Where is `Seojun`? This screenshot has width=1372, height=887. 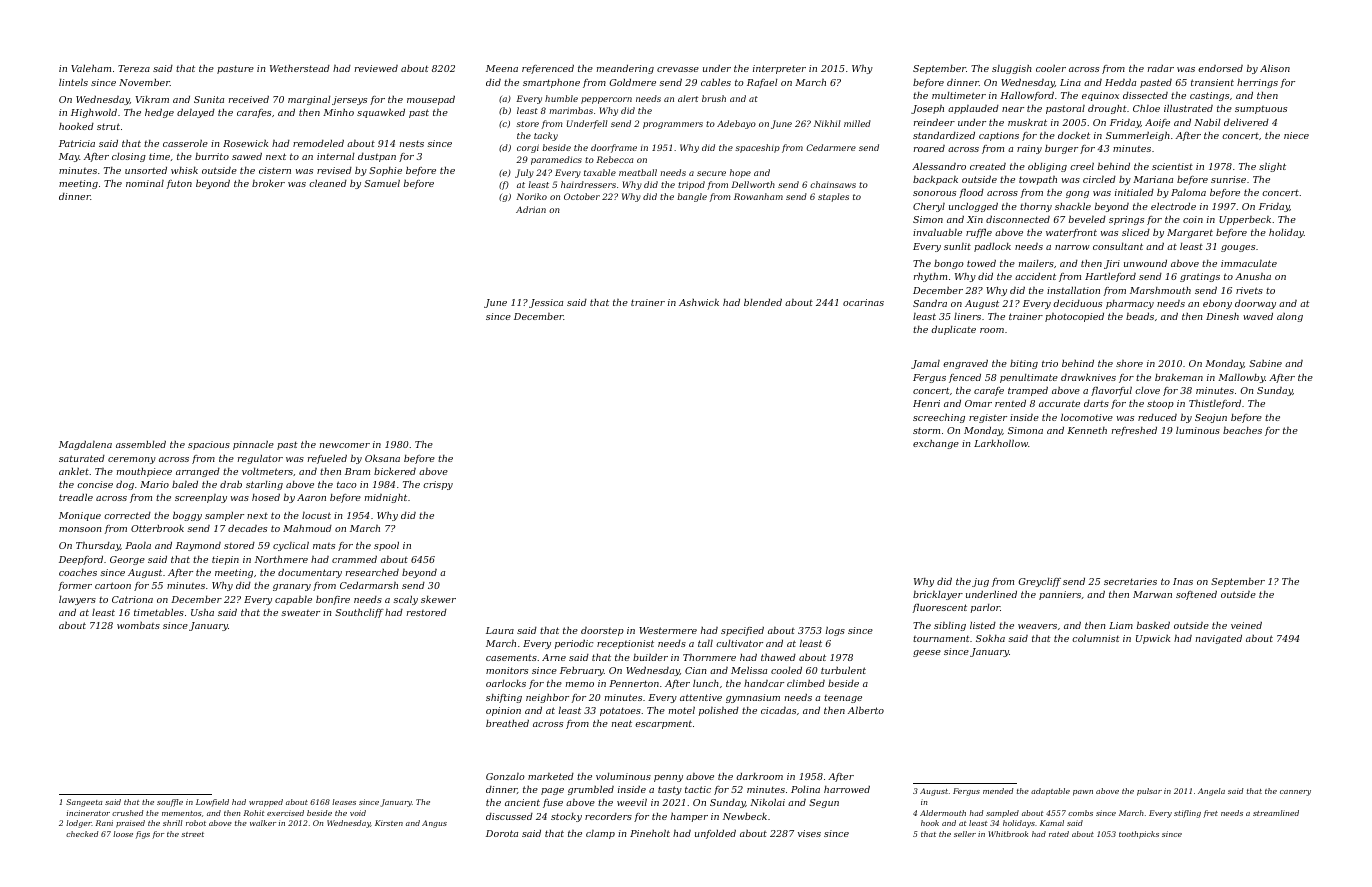 Seojun is located at coordinates (1211, 418).
